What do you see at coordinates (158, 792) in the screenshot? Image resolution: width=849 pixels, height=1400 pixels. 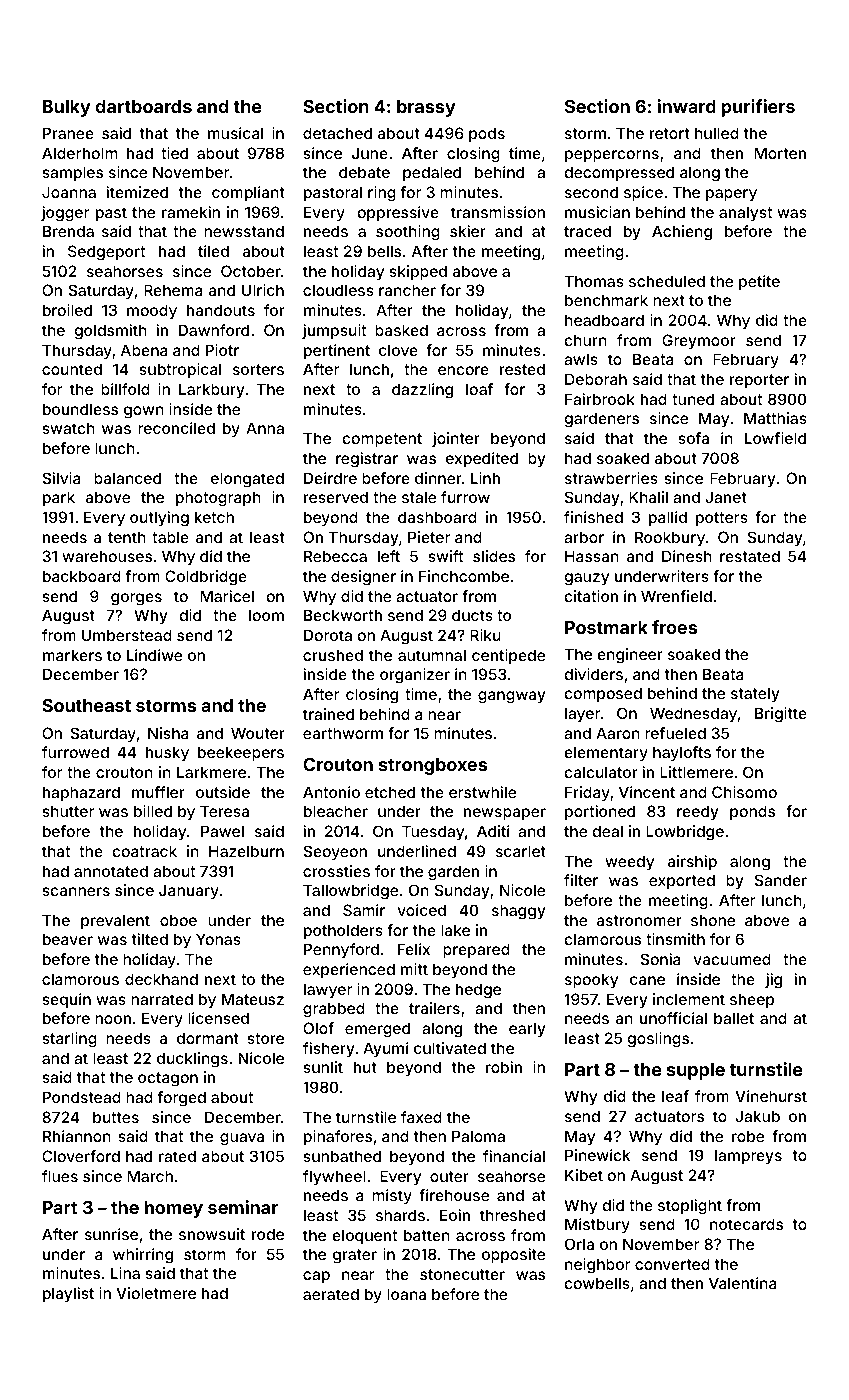 I see `muffler` at bounding box center [158, 792].
